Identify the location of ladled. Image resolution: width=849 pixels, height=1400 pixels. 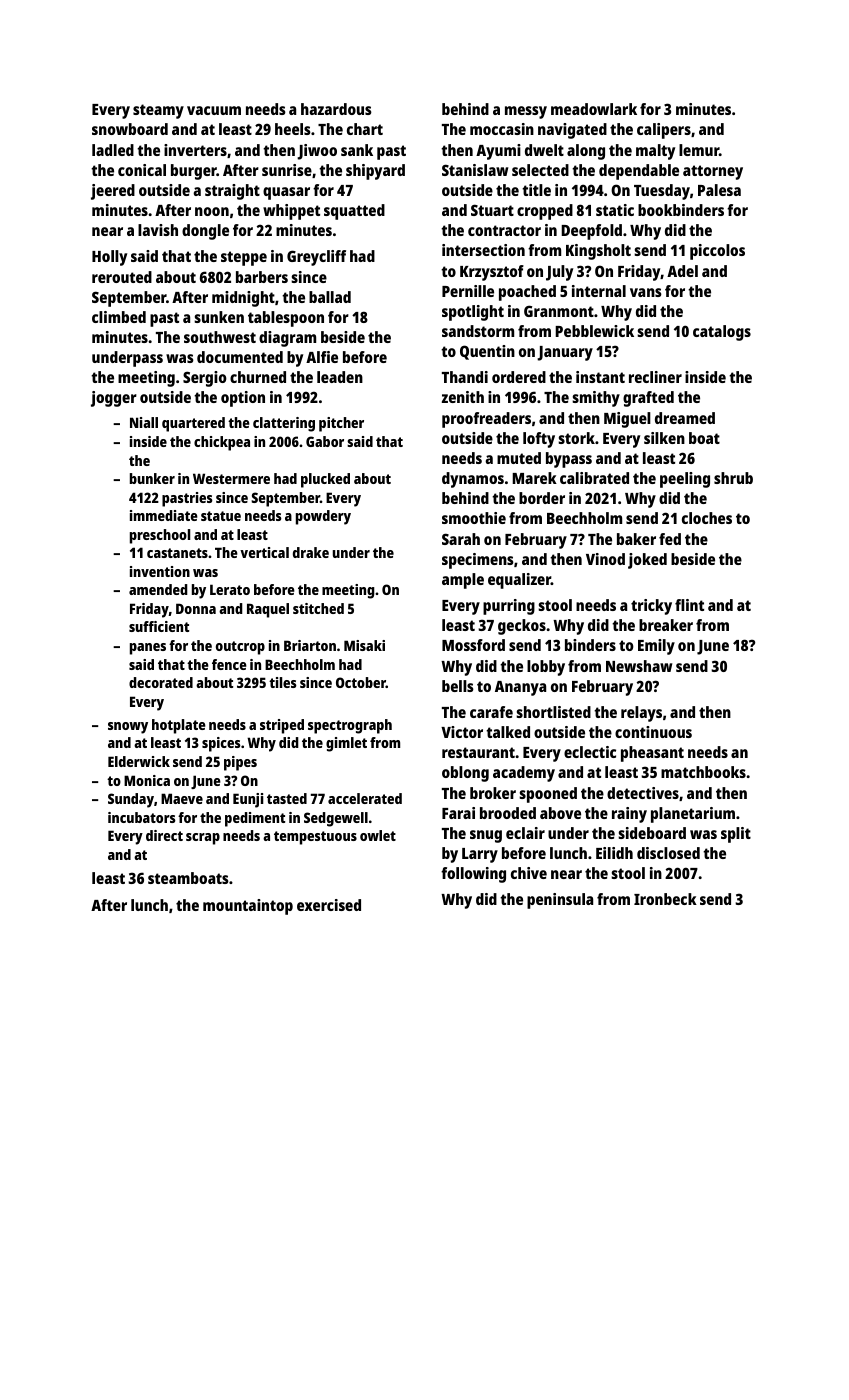
(113, 150).
